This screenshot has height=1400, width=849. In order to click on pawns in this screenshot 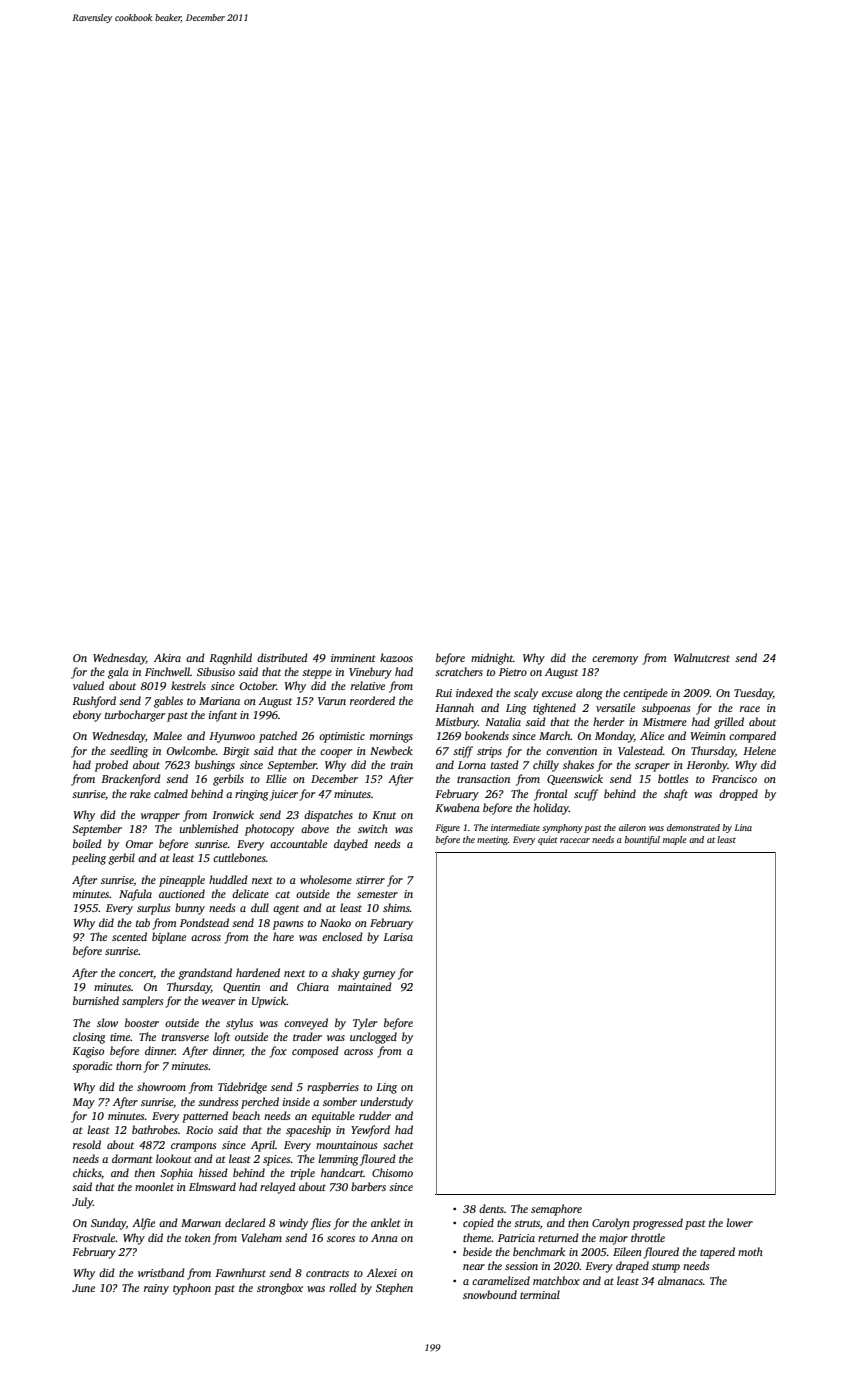, I will do `click(288, 925)`.
